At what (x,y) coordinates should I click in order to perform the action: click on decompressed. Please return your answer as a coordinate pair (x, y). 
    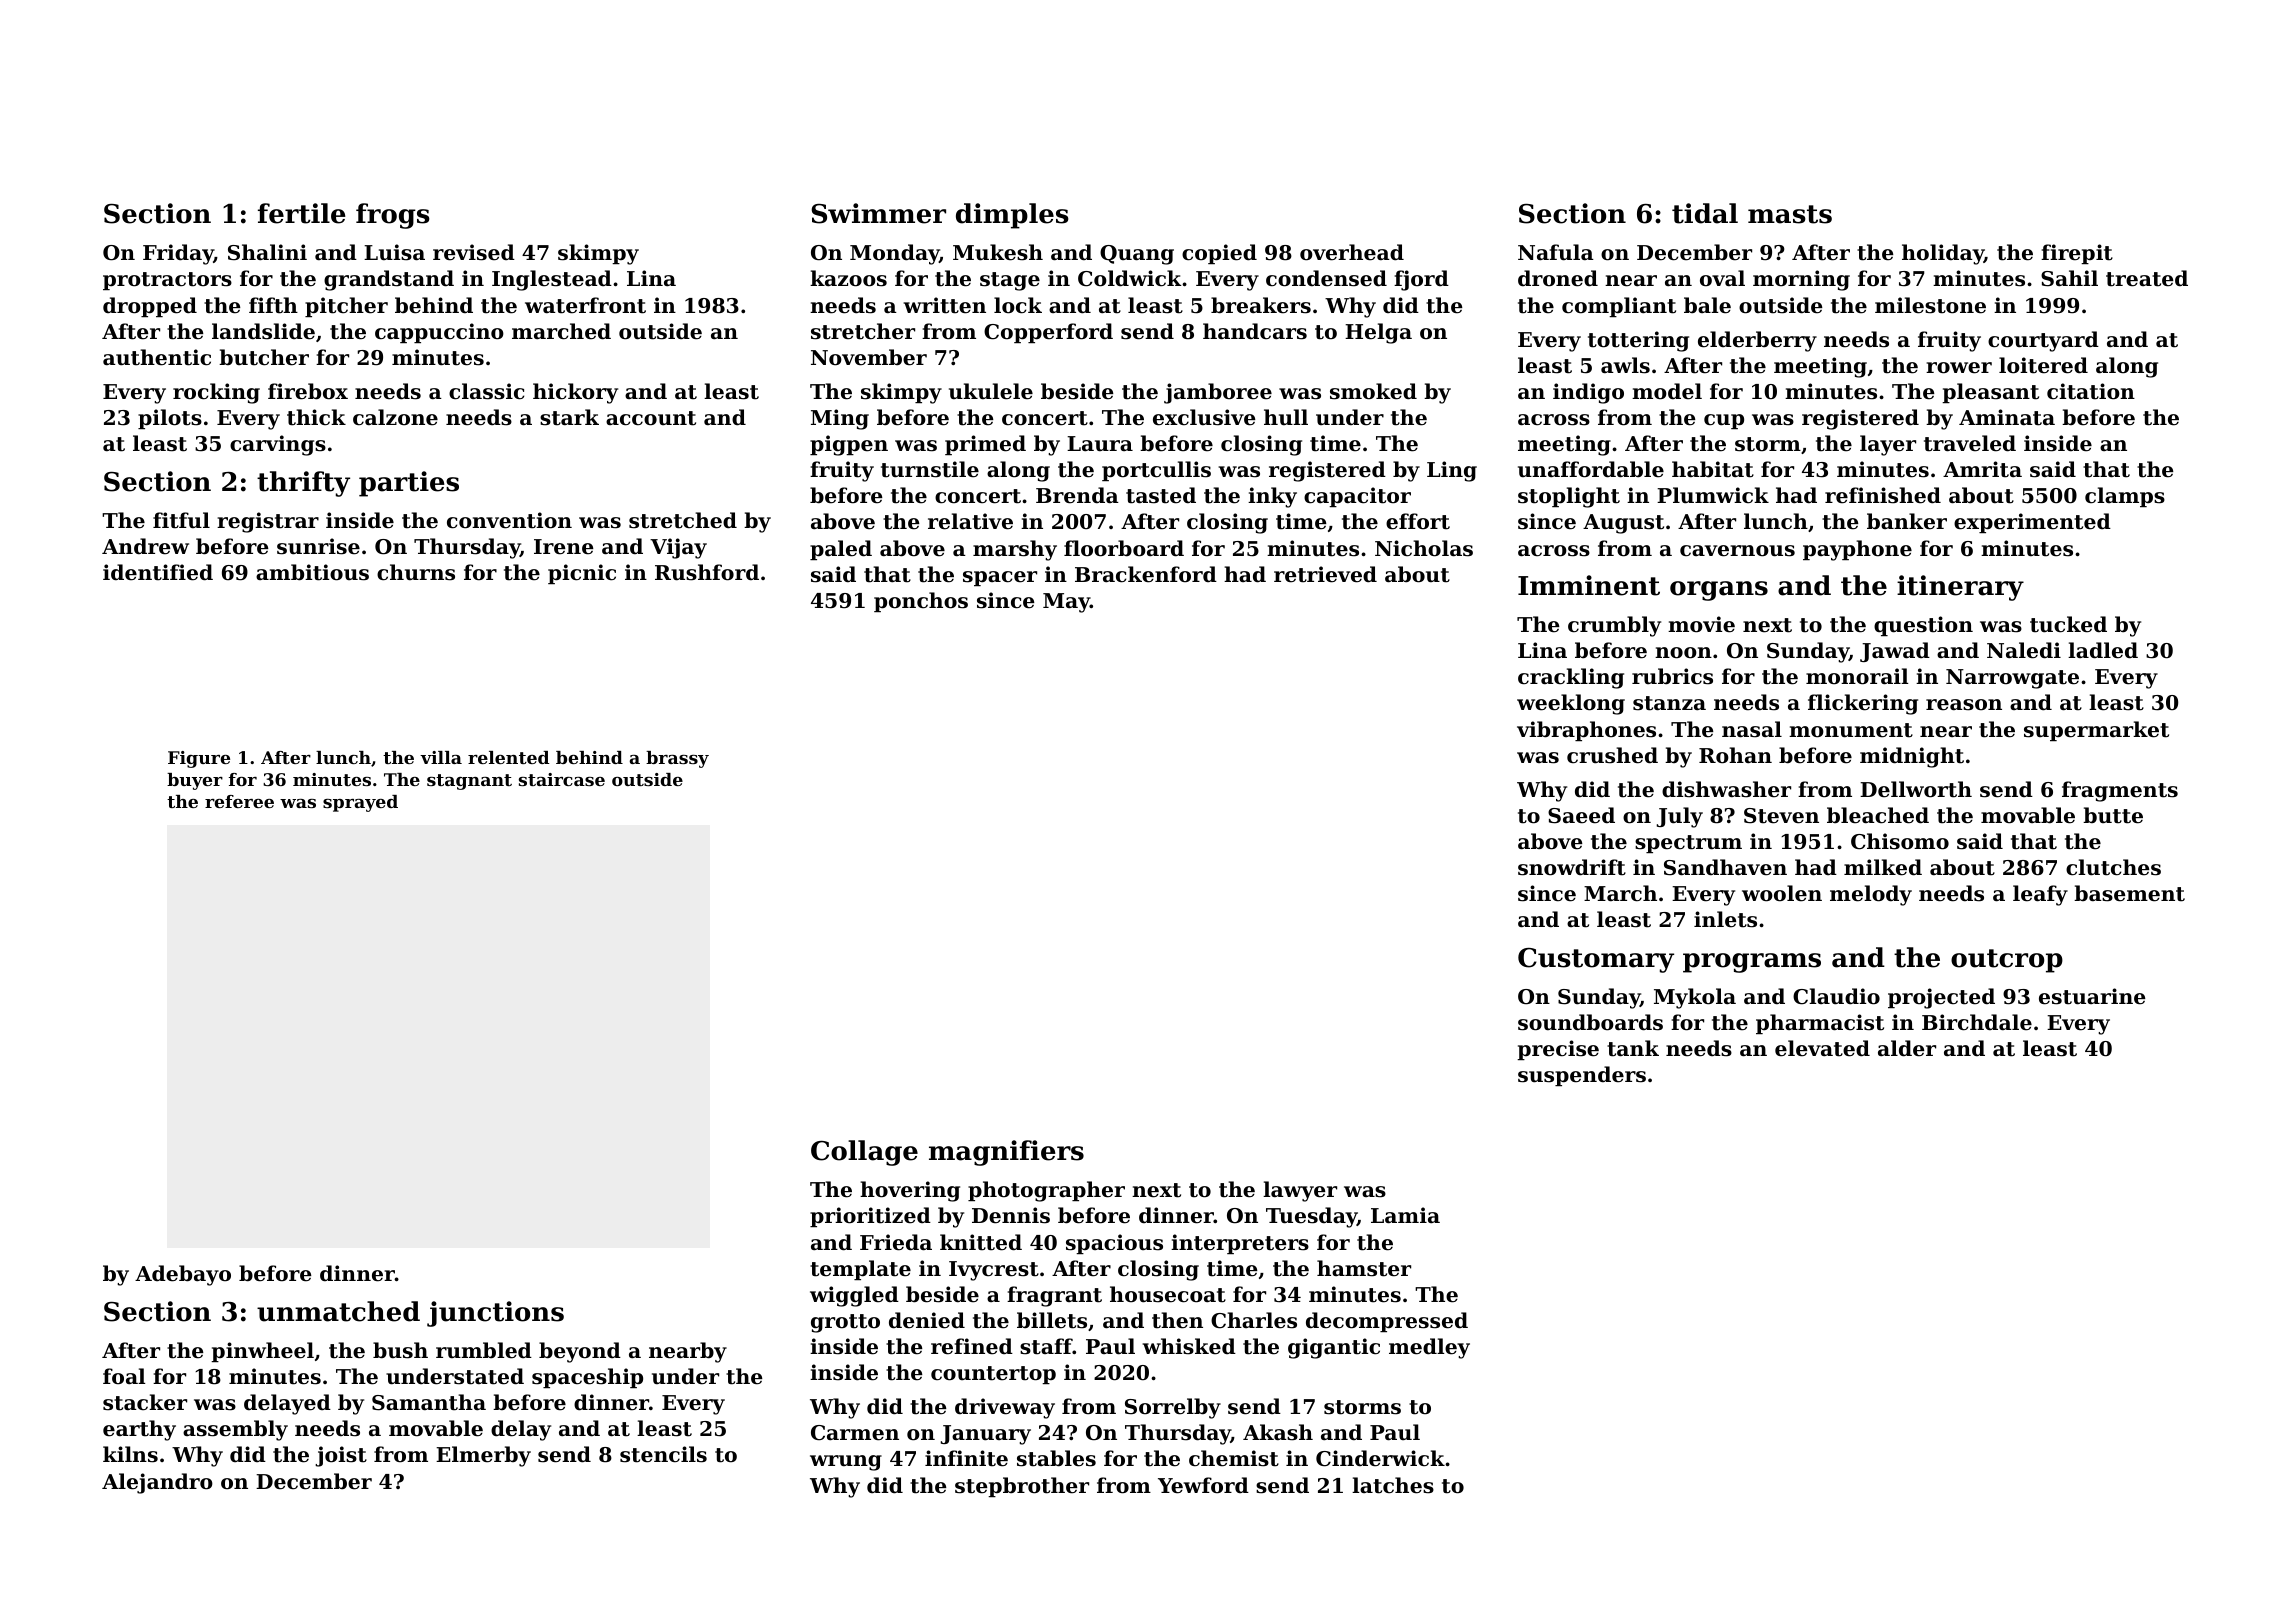
    Looking at the image, I should click on (1387, 1322).
